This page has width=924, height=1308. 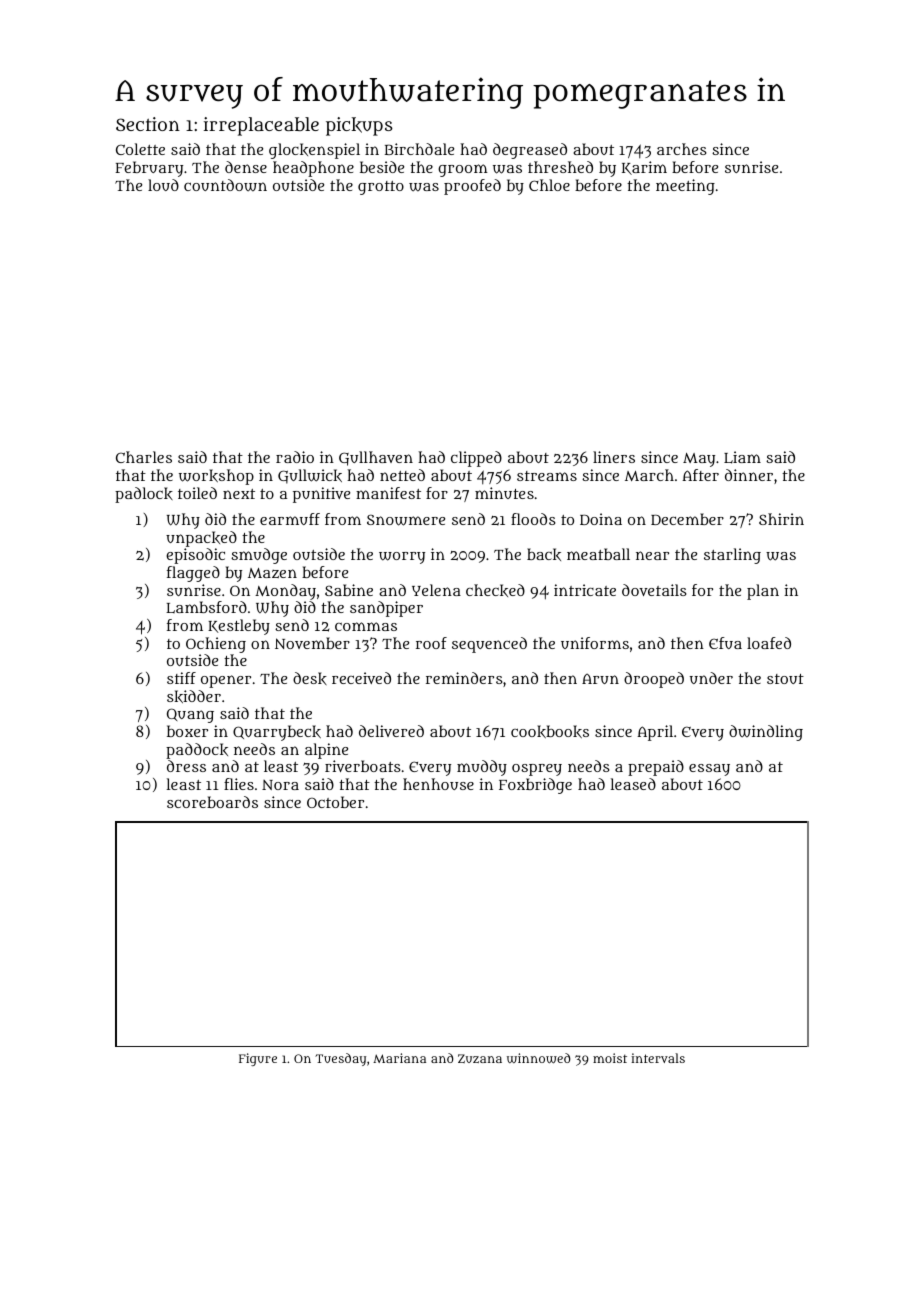 I want to click on Liam, so click(x=742, y=457).
